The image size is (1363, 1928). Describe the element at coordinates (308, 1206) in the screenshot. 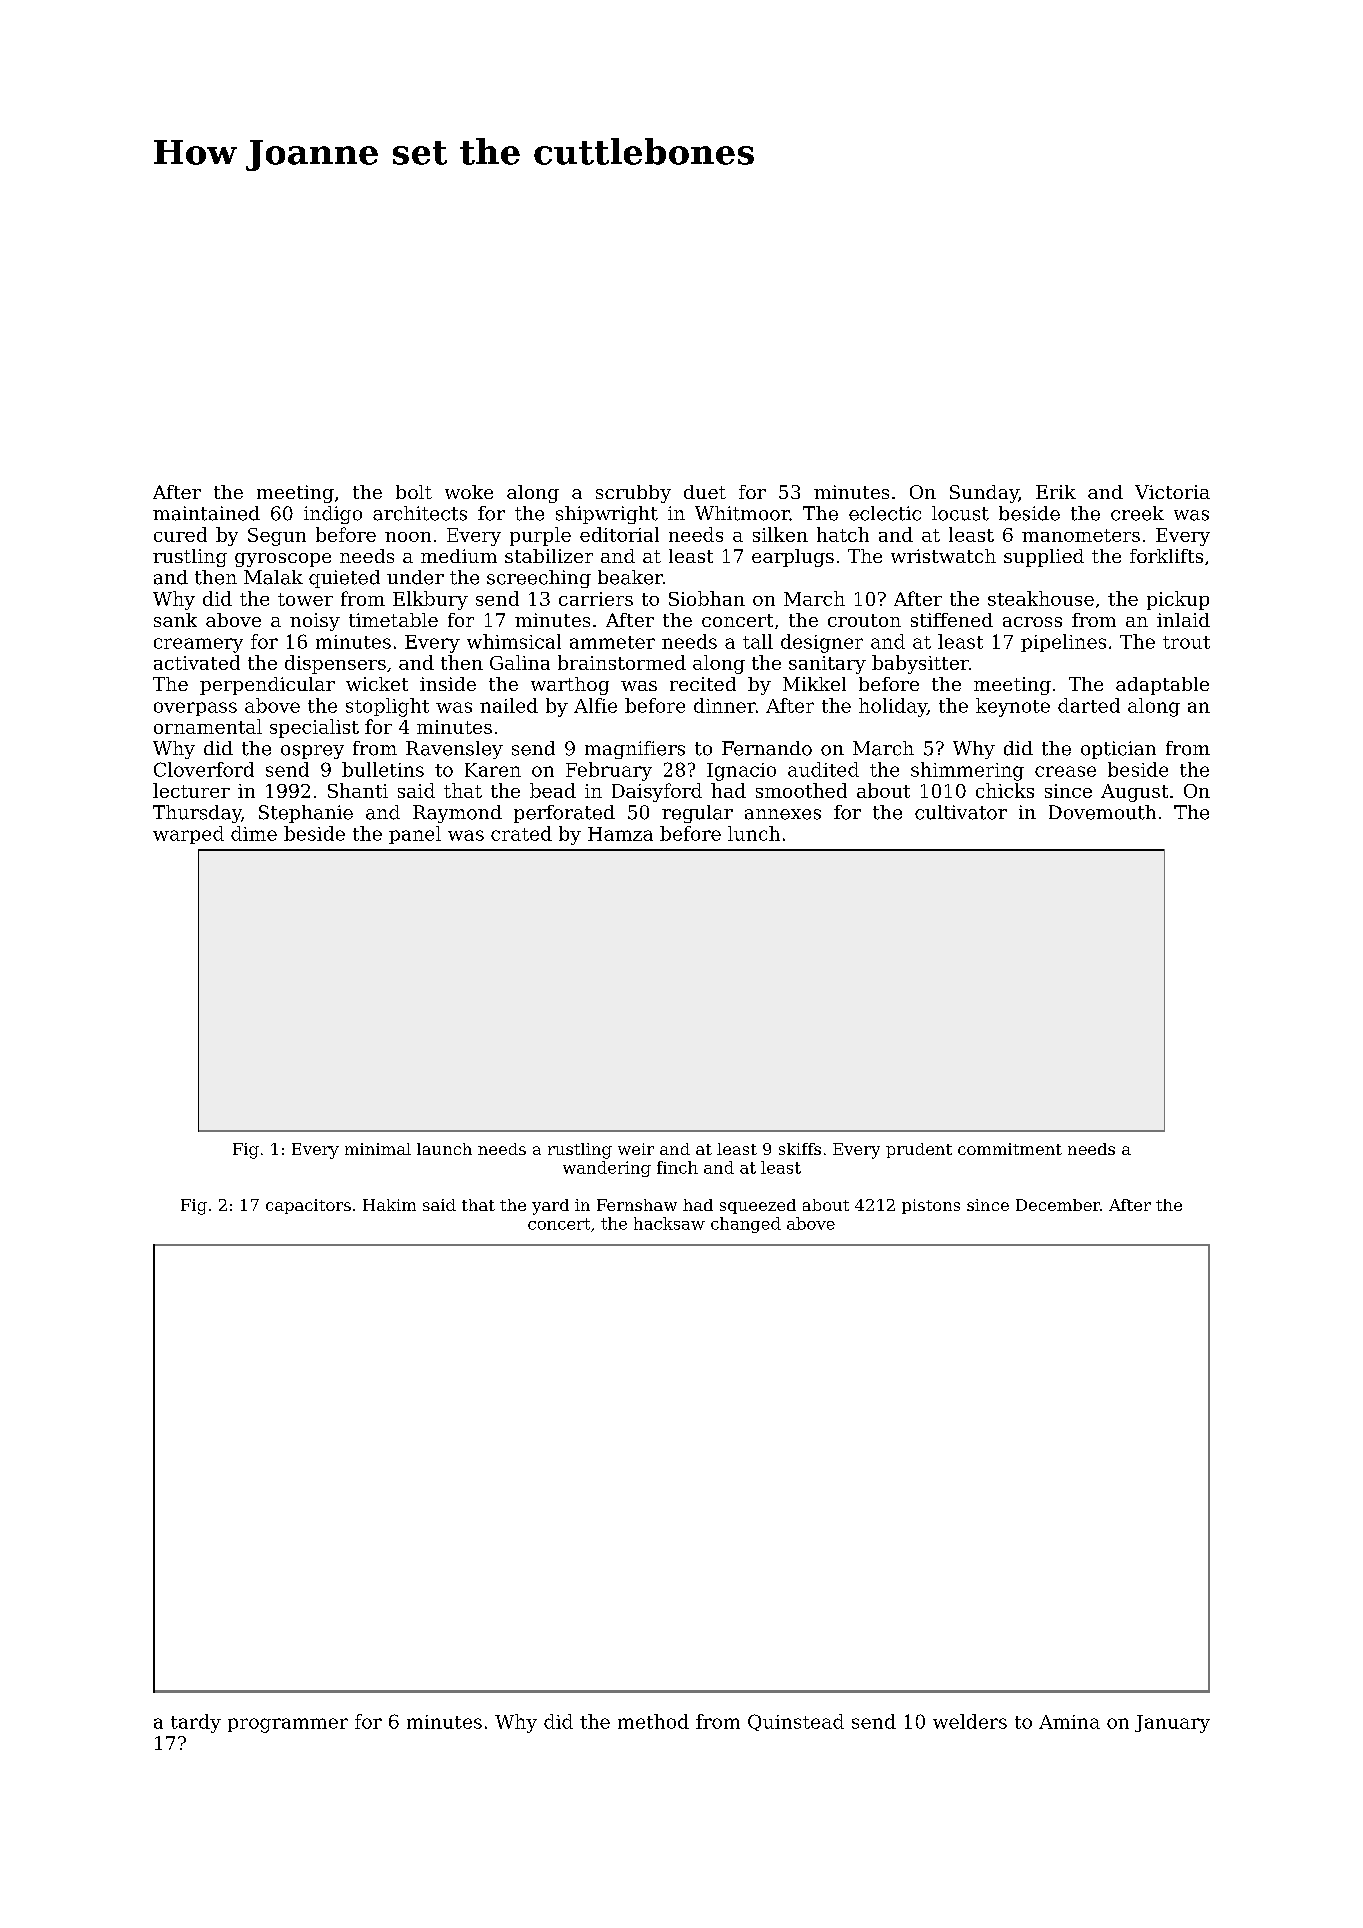

I see `capacitors` at that location.
